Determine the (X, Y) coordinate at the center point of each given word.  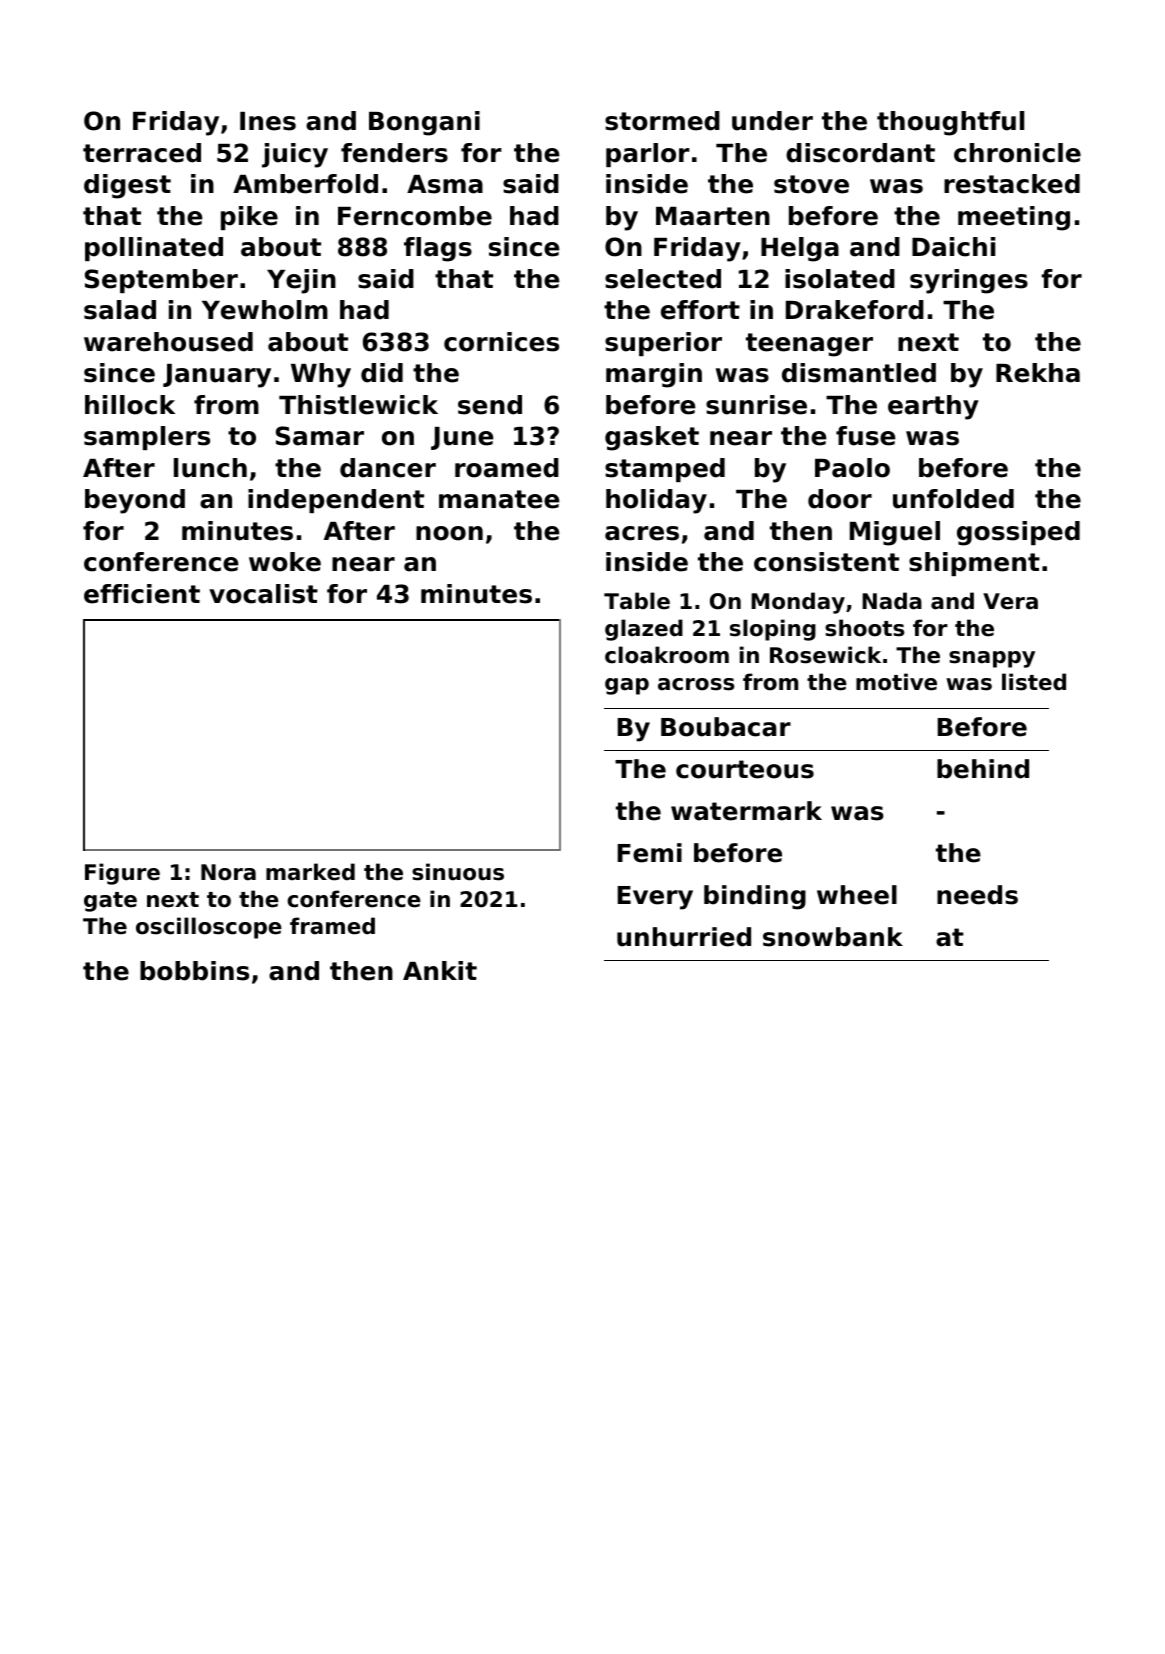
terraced (142, 153)
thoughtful (950, 123)
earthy (933, 407)
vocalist (263, 594)
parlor (648, 155)
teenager (809, 345)
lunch (210, 468)
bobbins (194, 971)
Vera (1010, 601)
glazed (644, 630)
